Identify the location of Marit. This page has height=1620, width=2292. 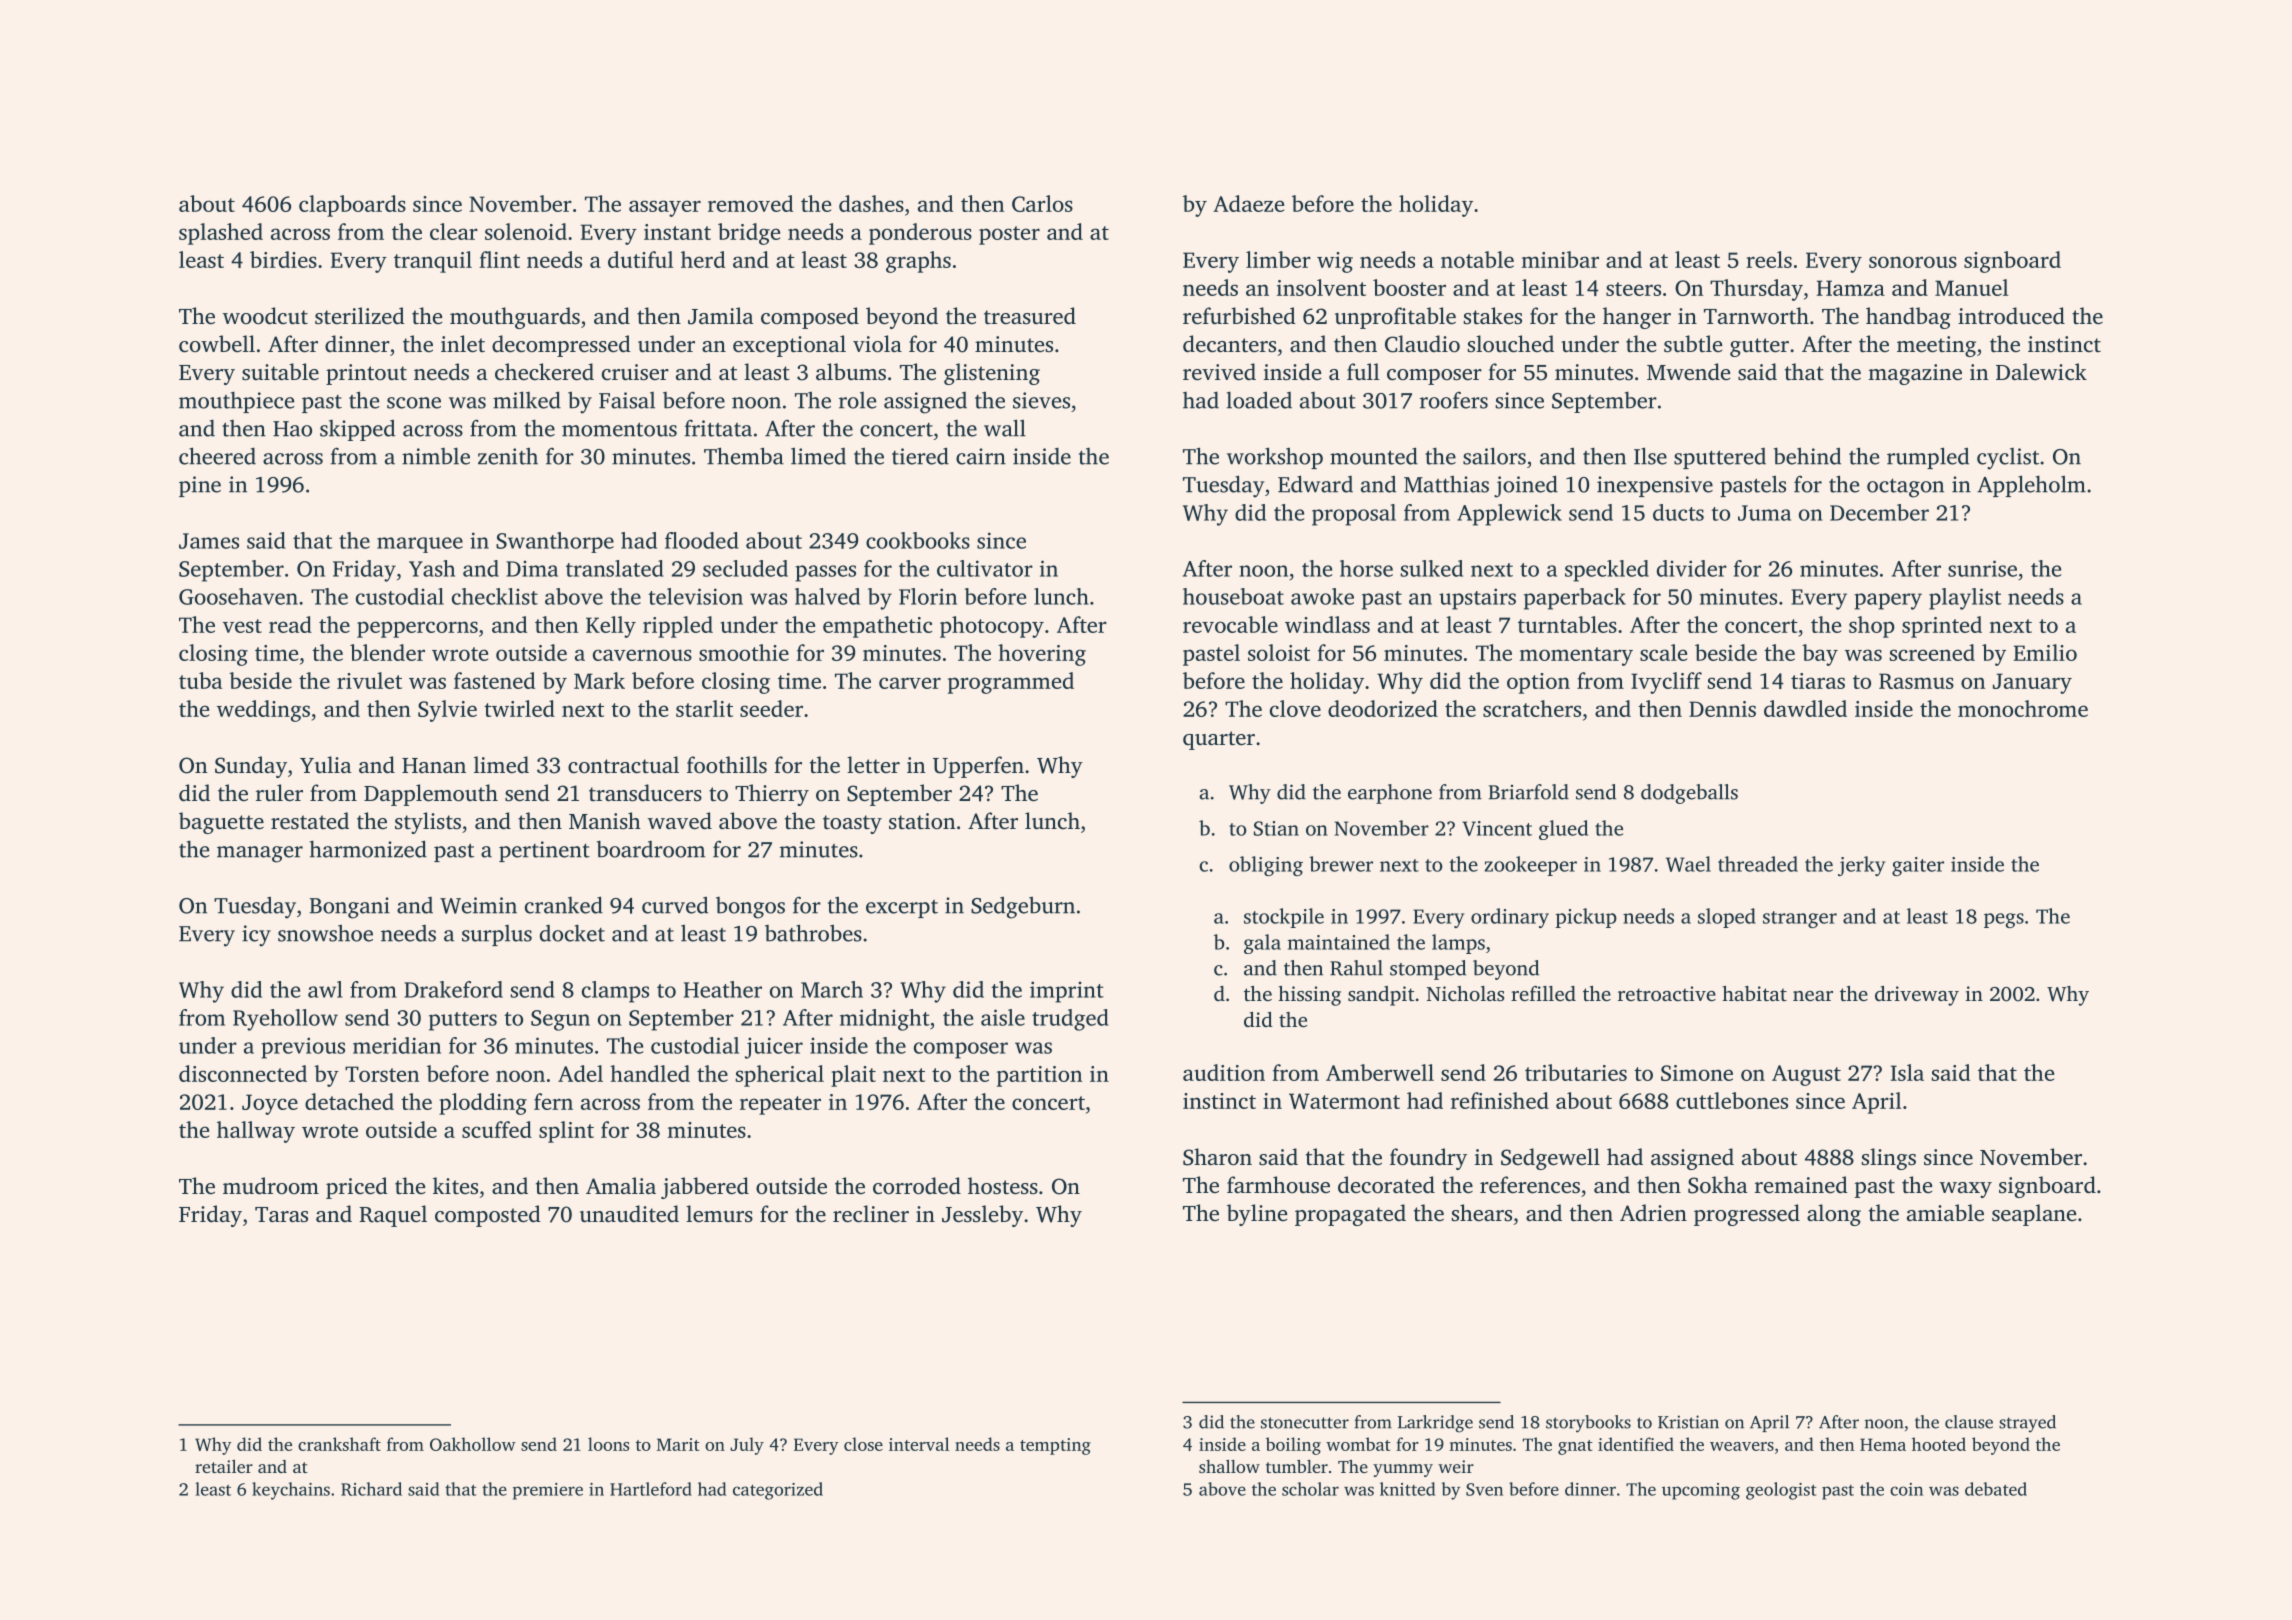
(678, 1444).
